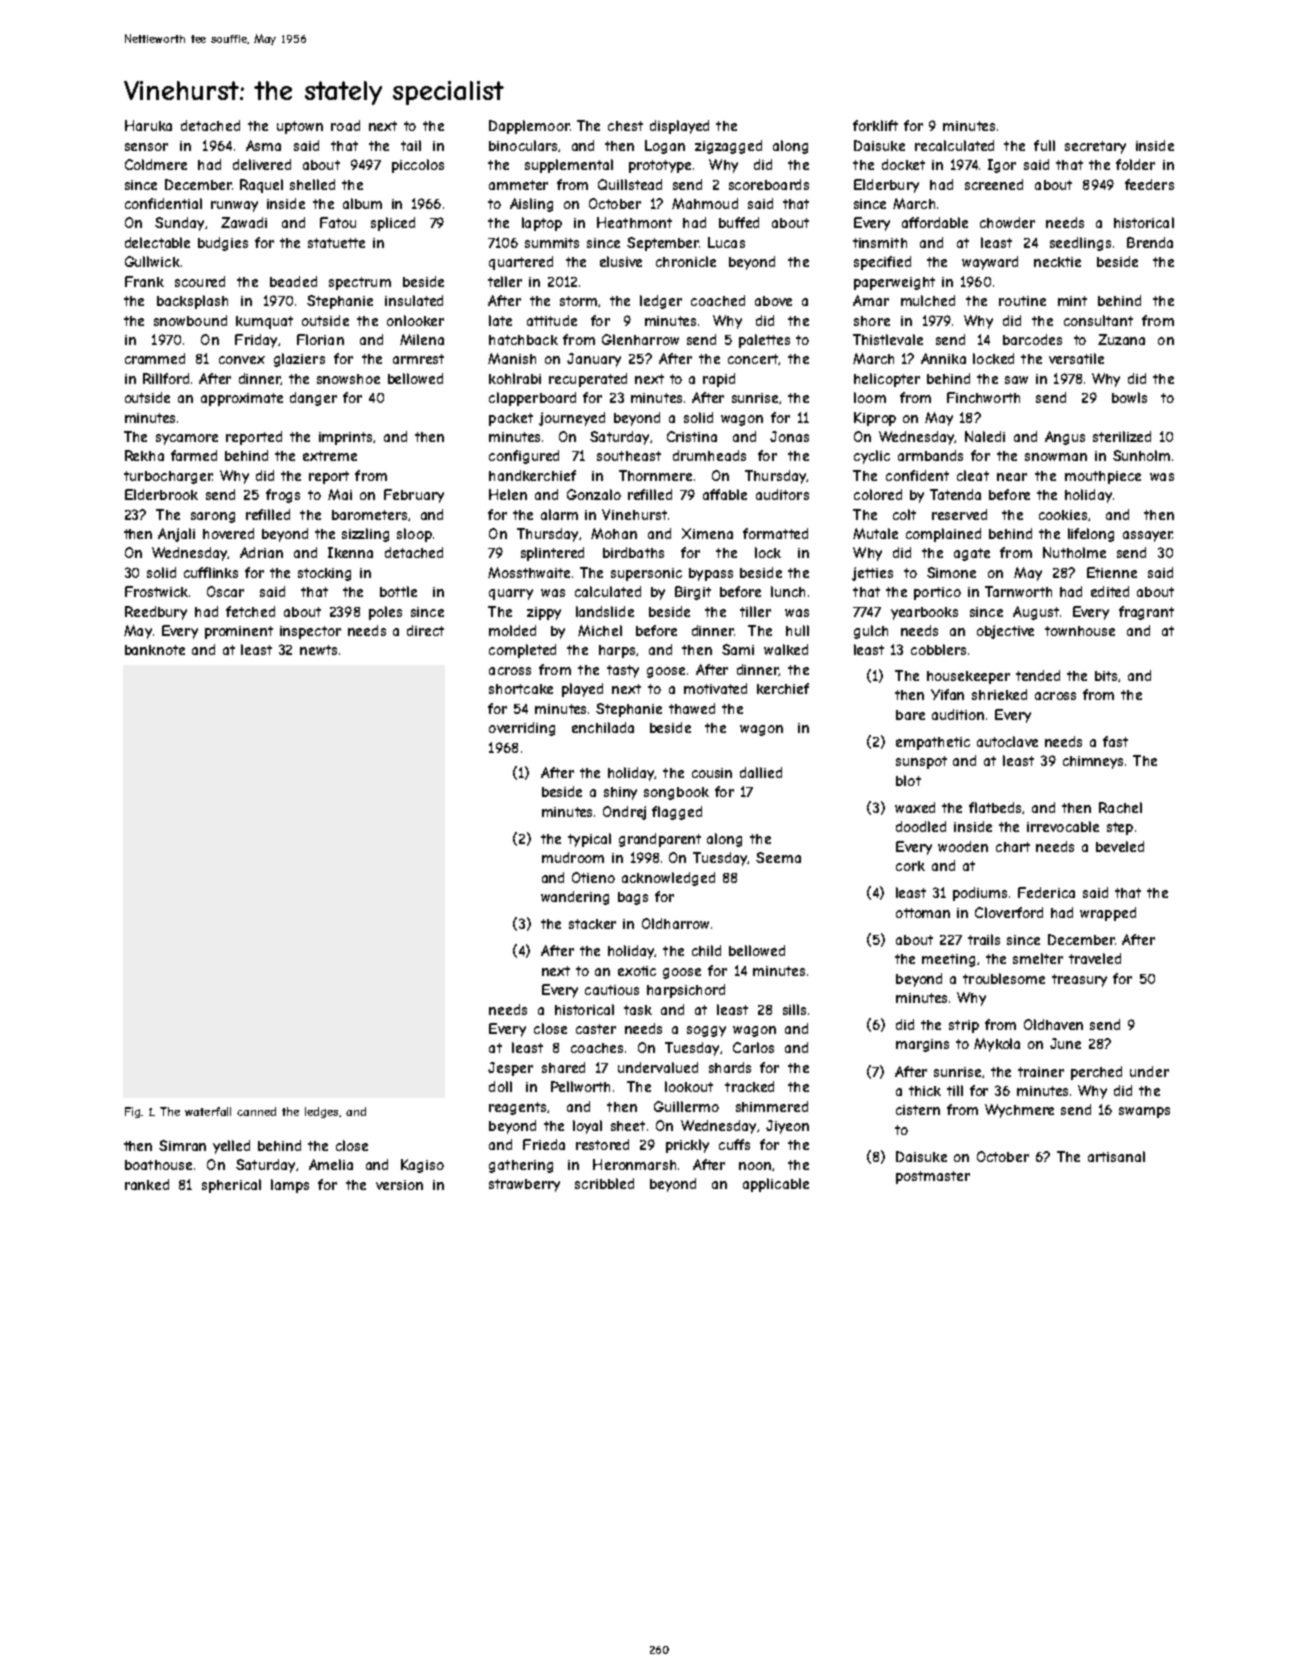 The height and width of the image is (1680, 1298). I want to click on doll, so click(500, 1086).
